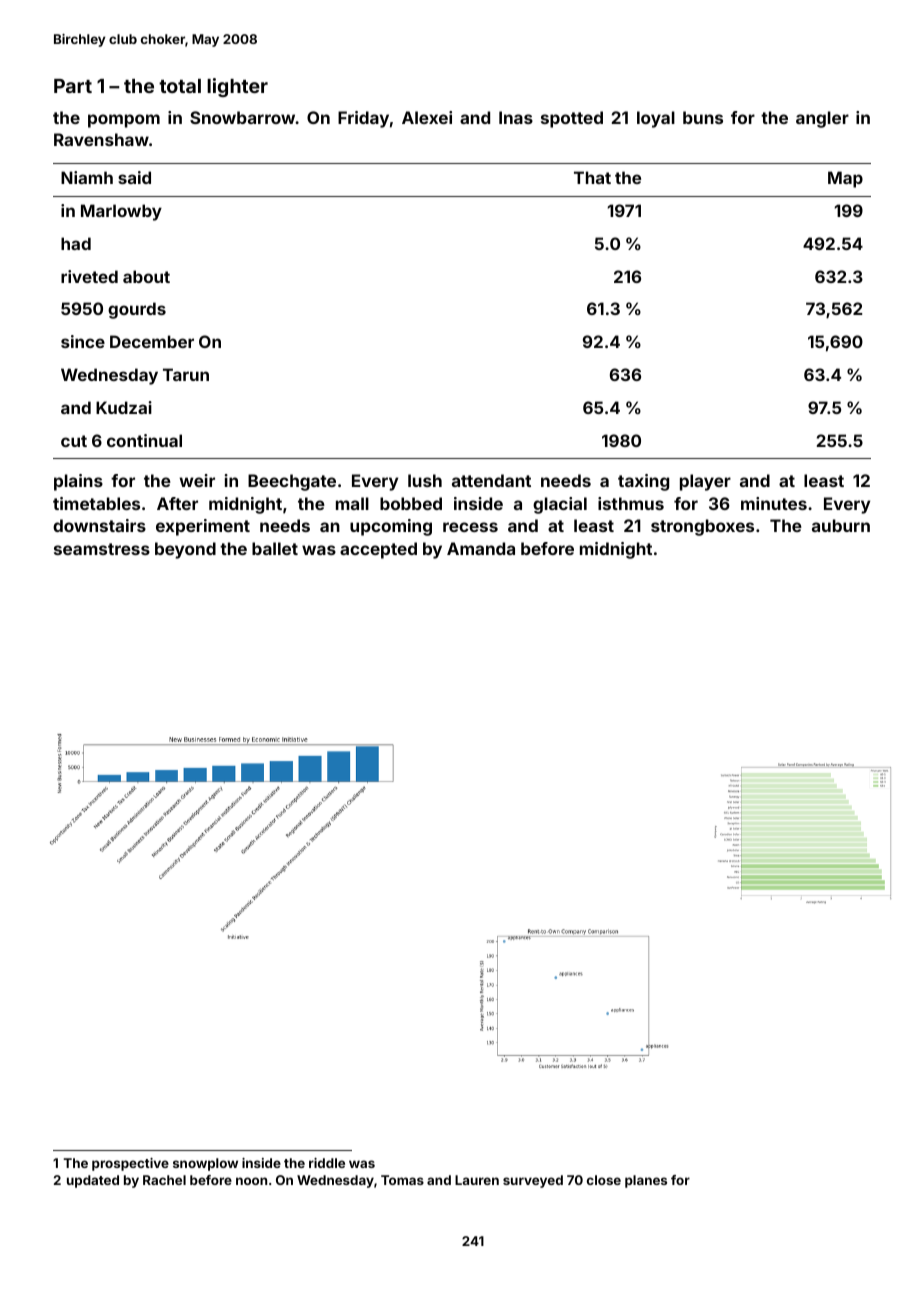  What do you see at coordinates (481, 548) in the screenshot?
I see `Amanda` at bounding box center [481, 548].
